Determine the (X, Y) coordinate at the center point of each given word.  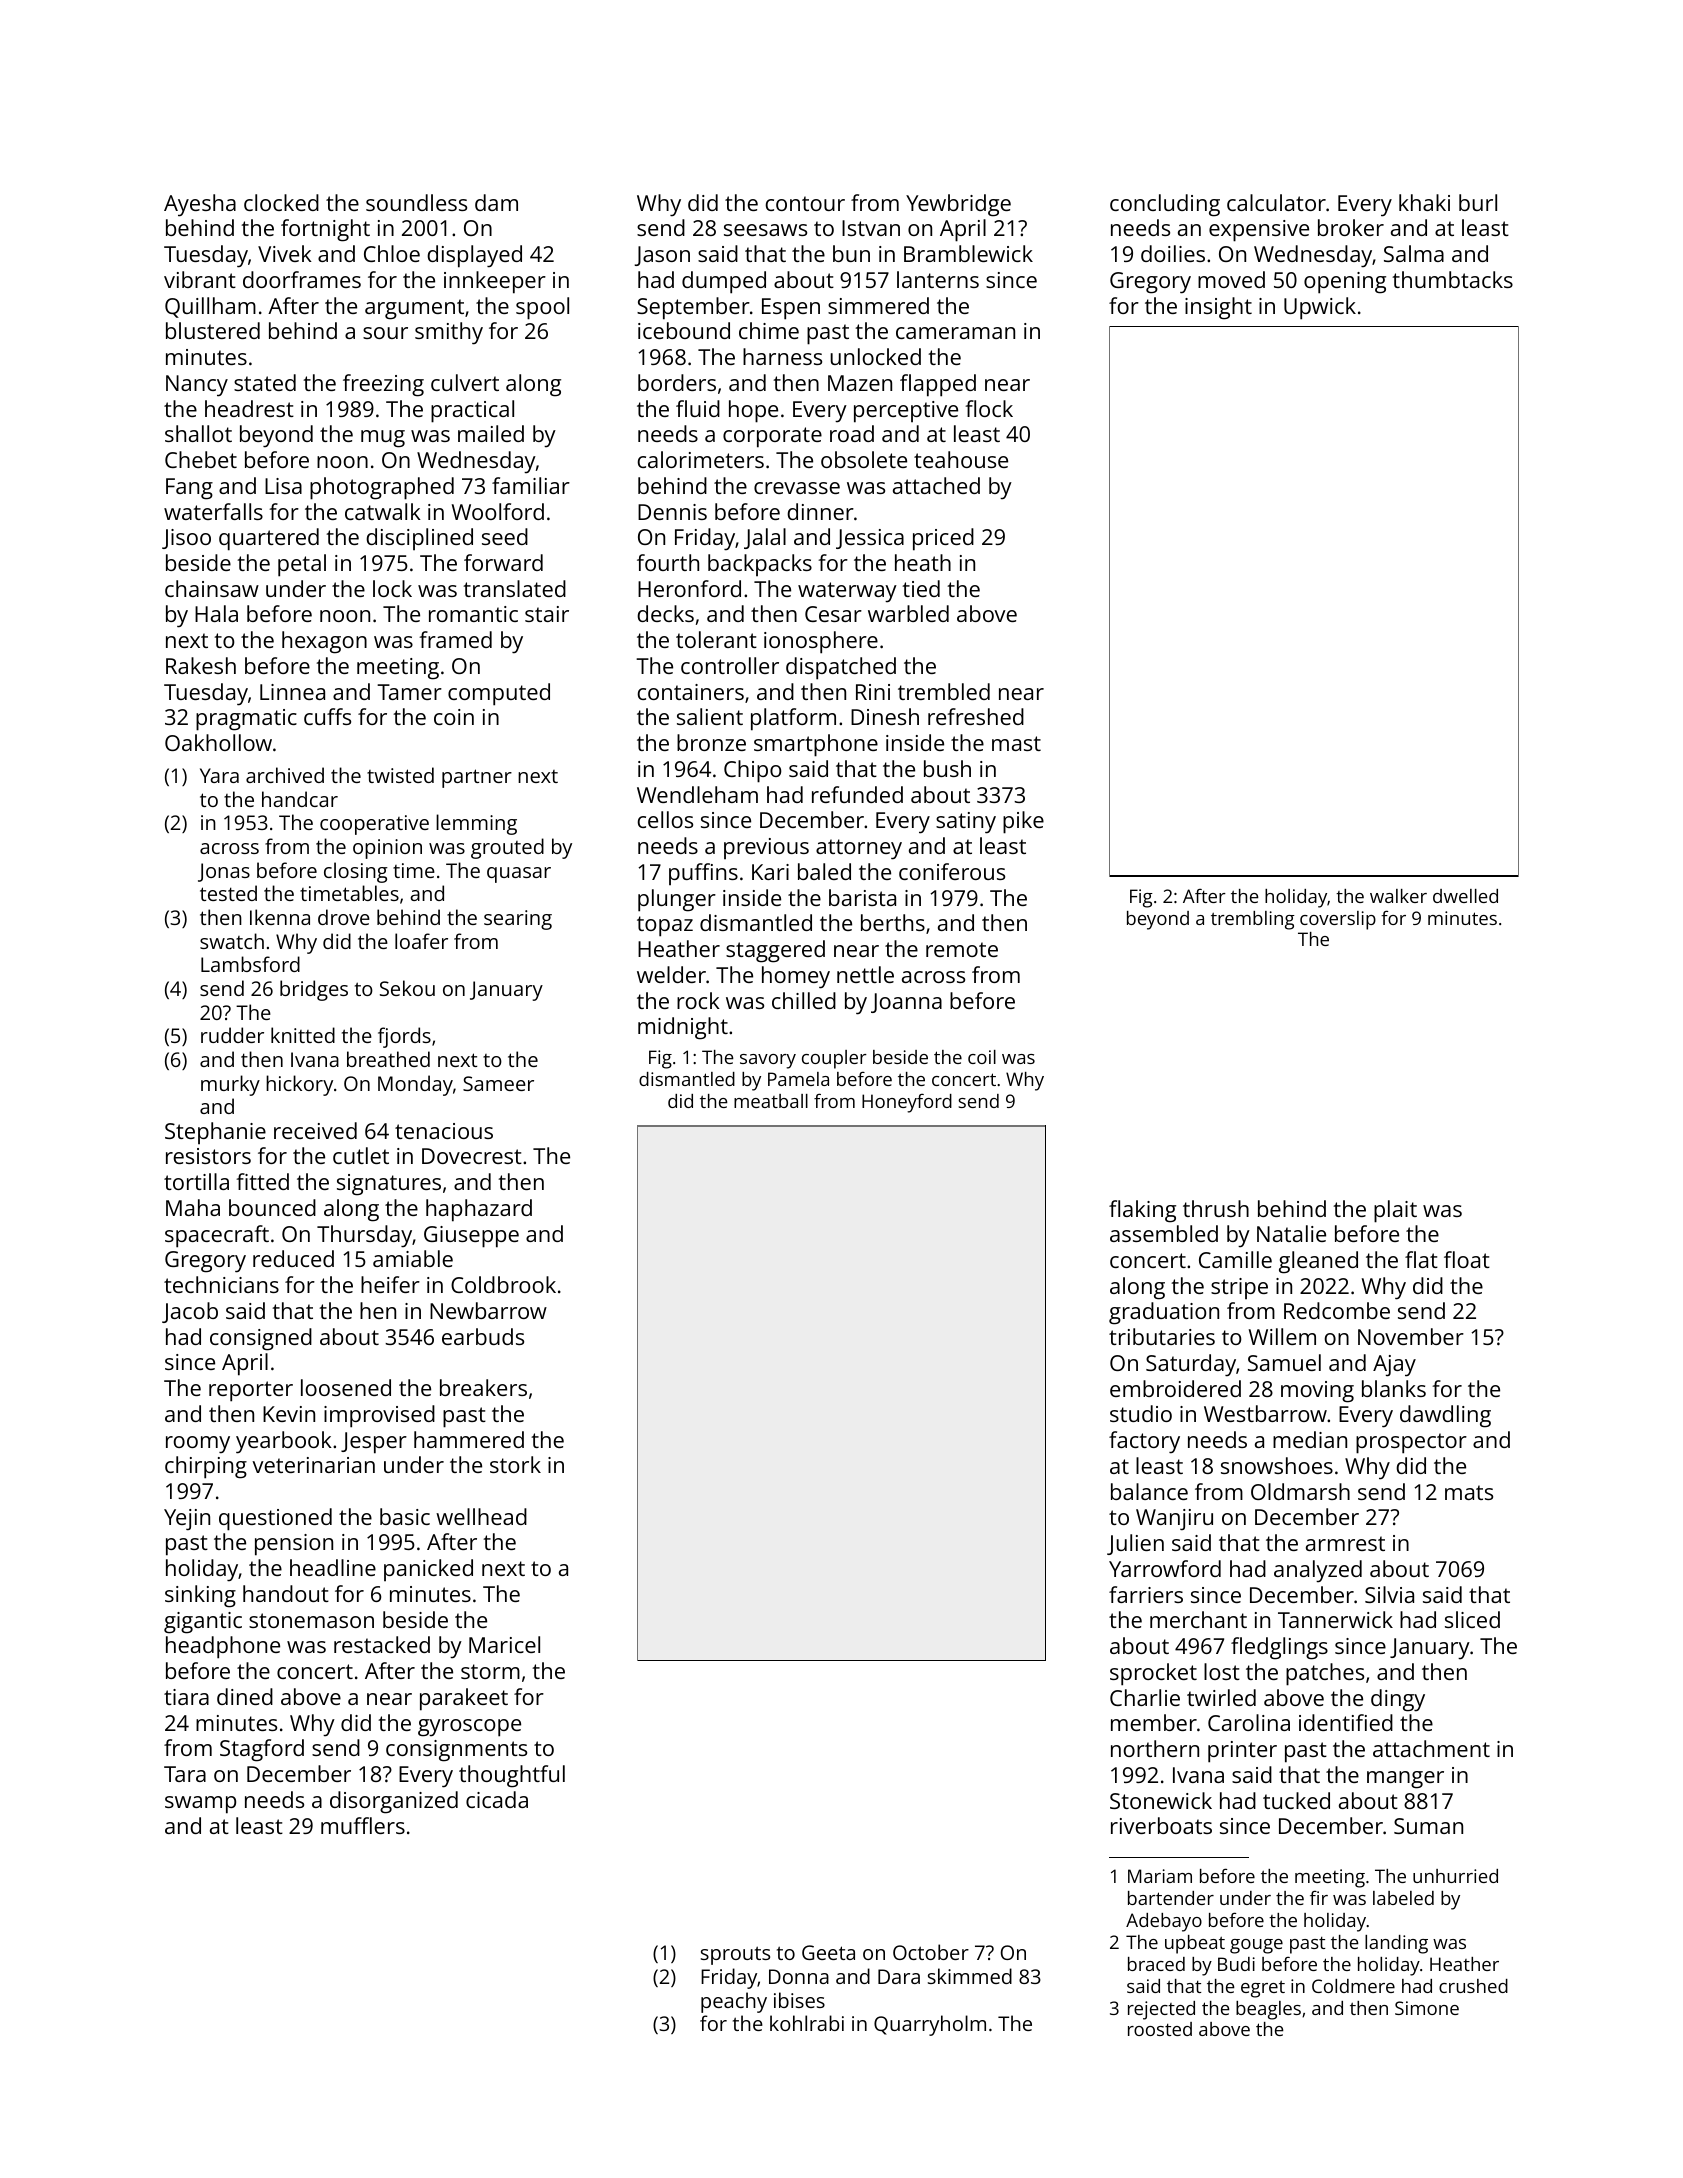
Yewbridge (958, 205)
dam (496, 202)
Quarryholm (930, 2025)
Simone (1427, 2008)
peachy (734, 2002)
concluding (1165, 205)
